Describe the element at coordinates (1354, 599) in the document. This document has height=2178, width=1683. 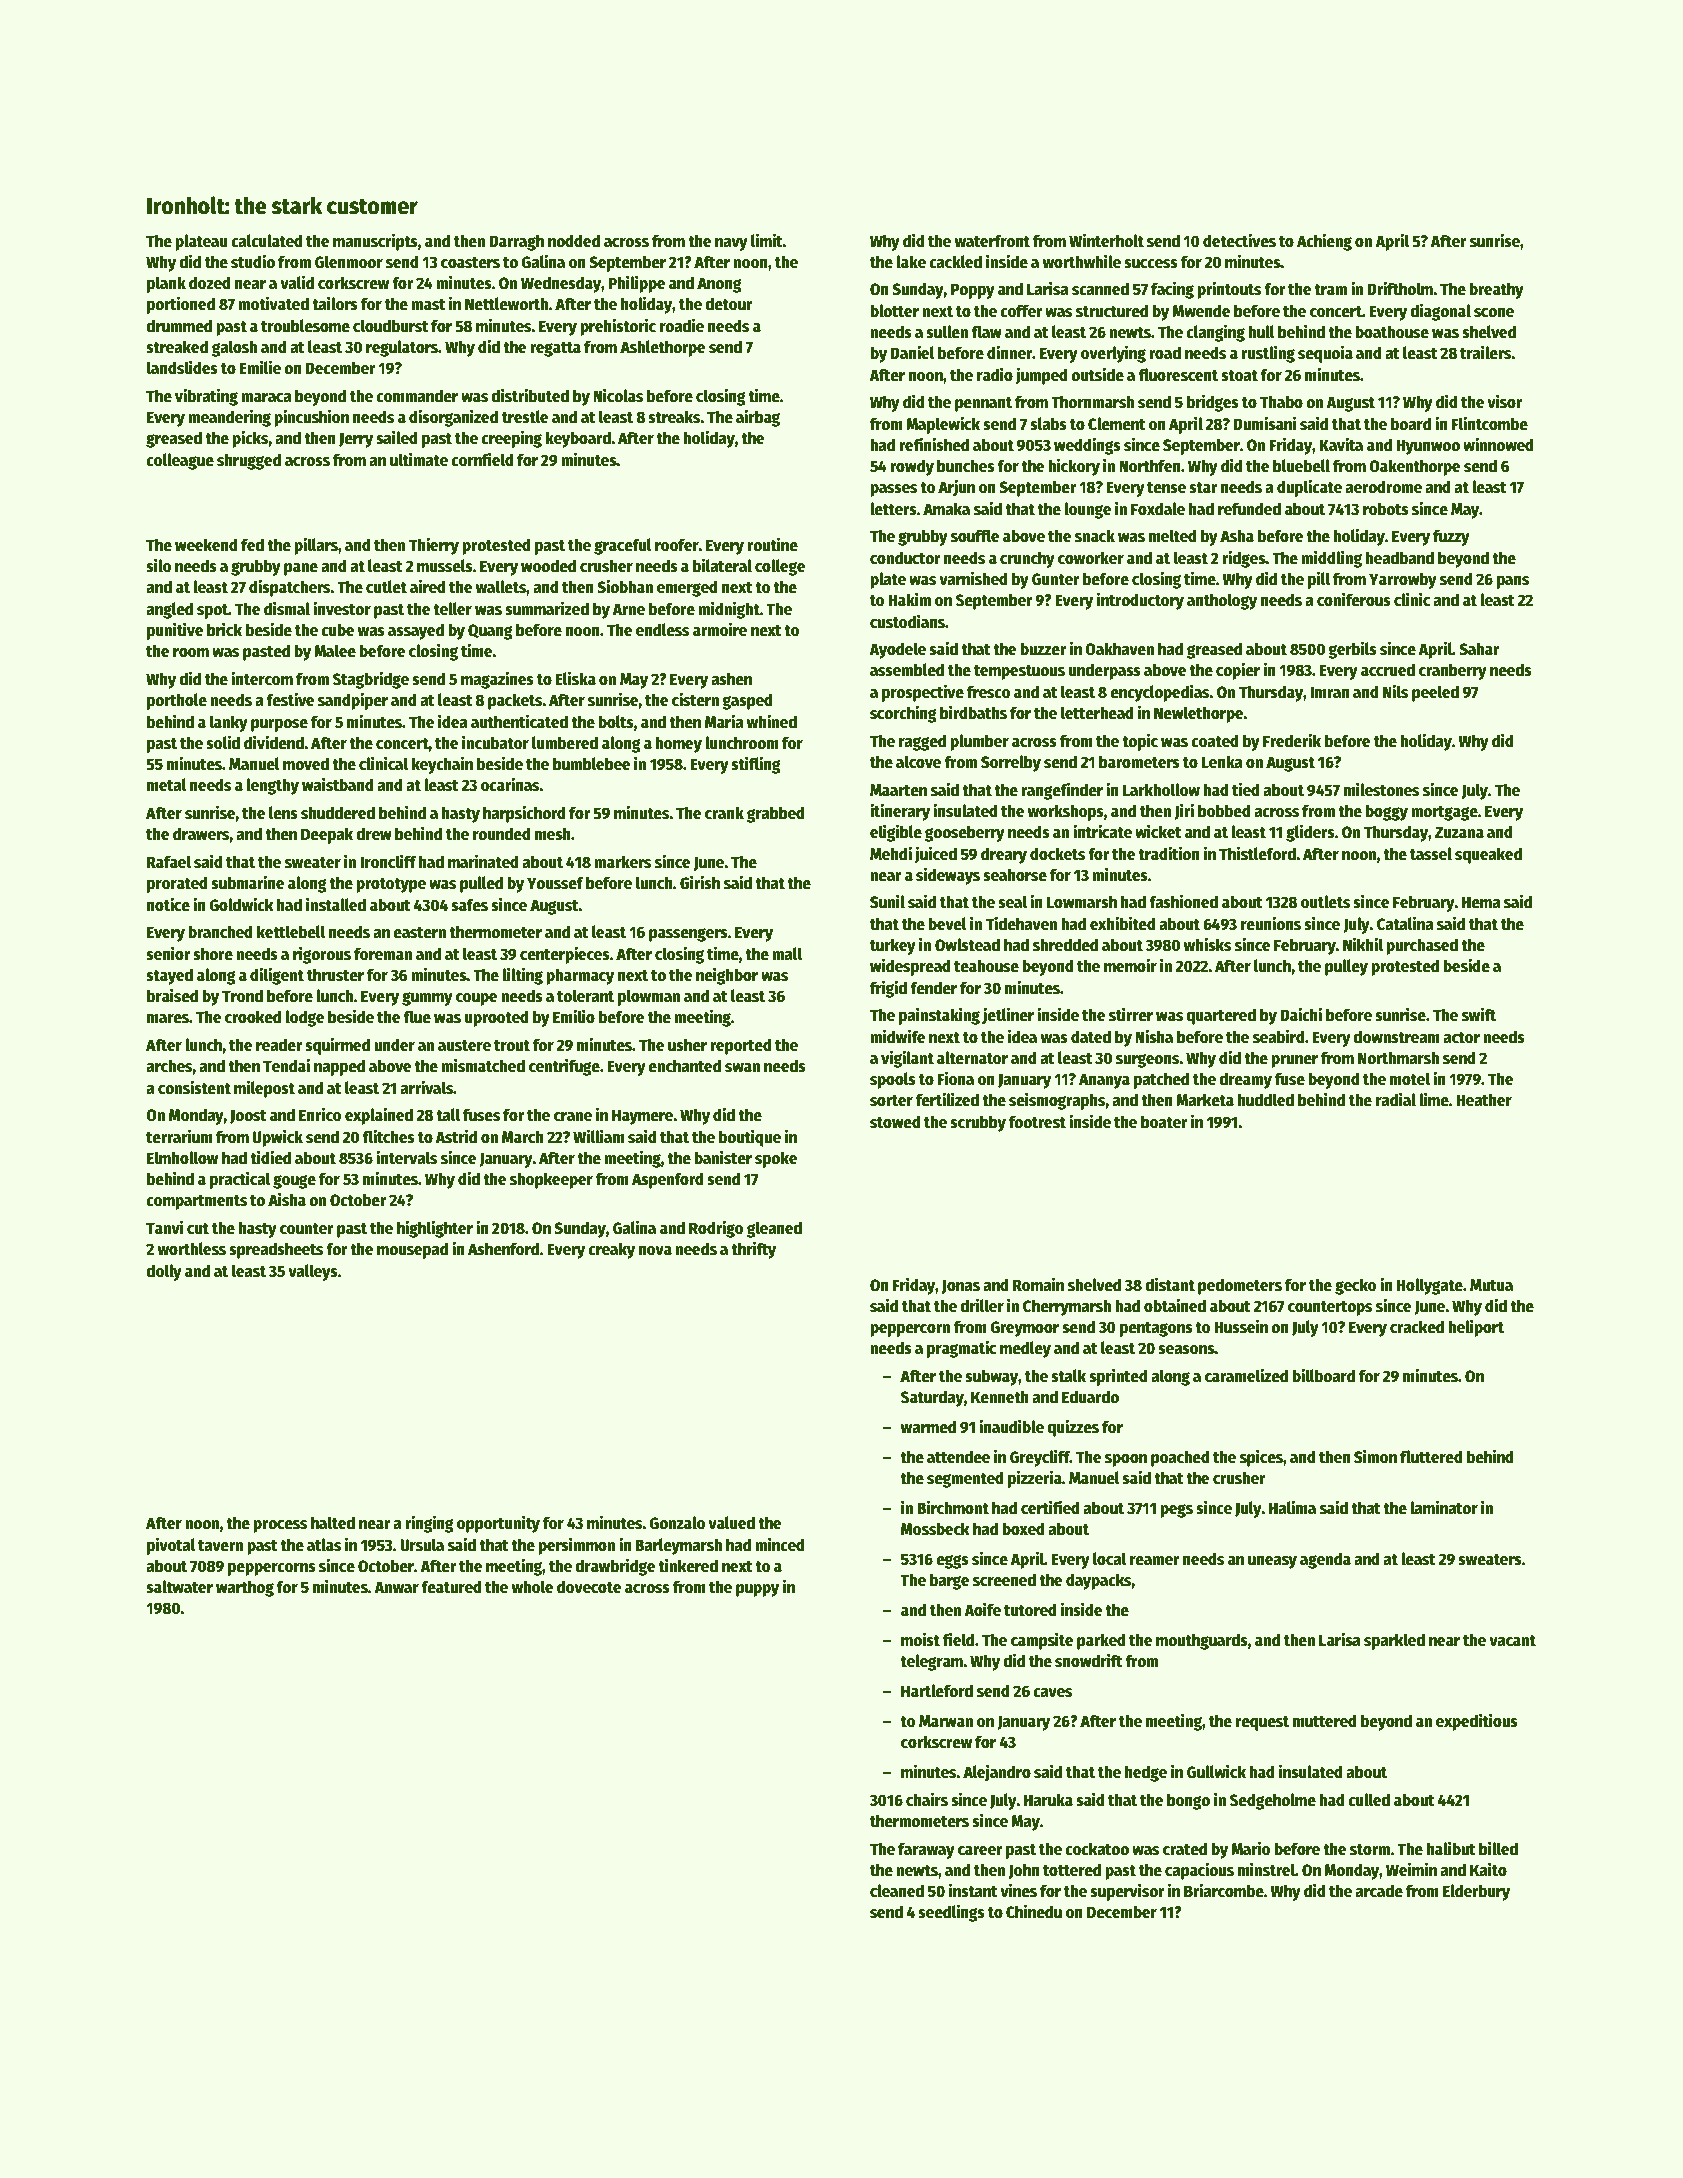
I see `coniferous` at that location.
